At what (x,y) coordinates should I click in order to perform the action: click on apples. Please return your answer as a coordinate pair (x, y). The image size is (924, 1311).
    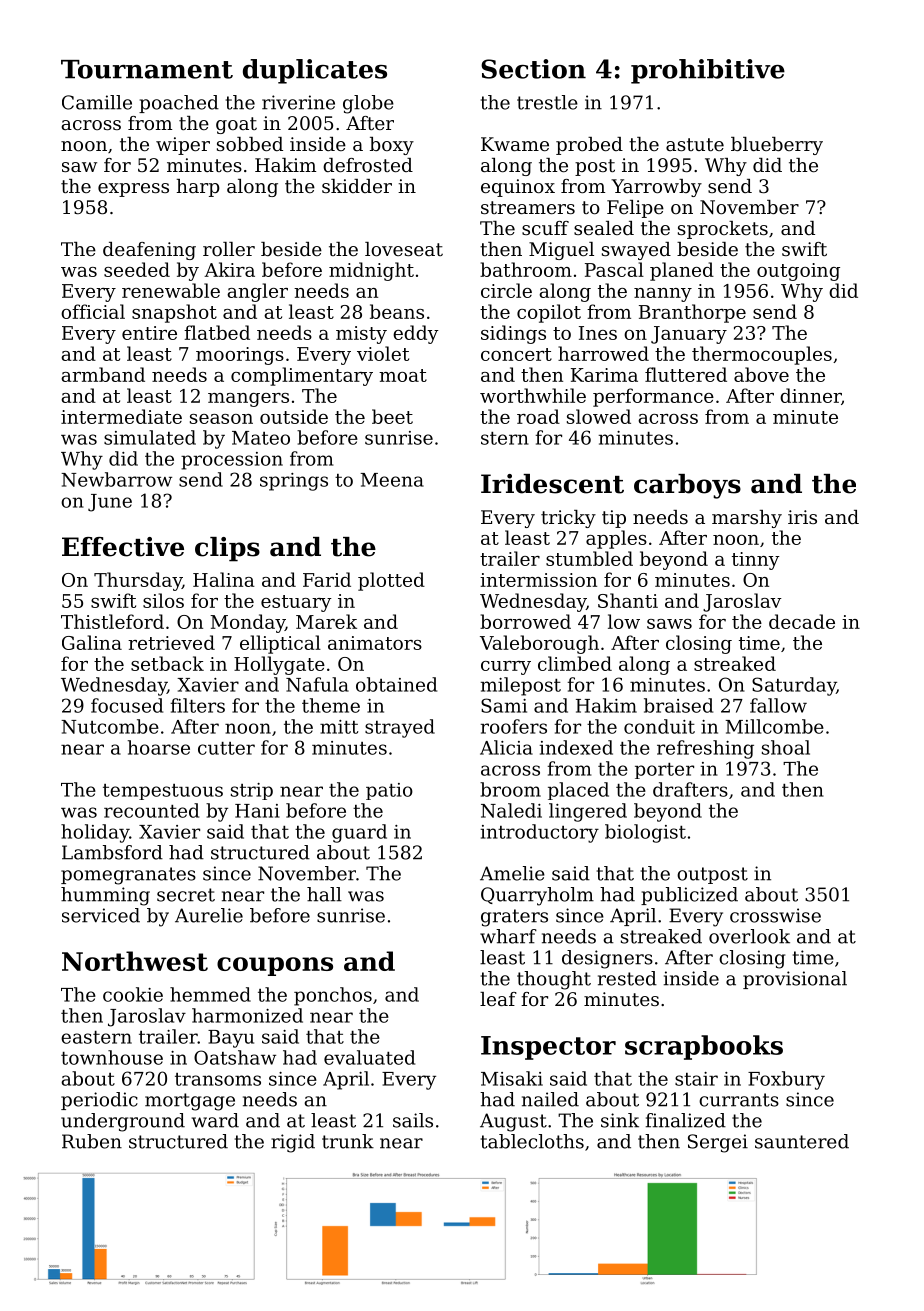
    Looking at the image, I should click on (616, 539).
